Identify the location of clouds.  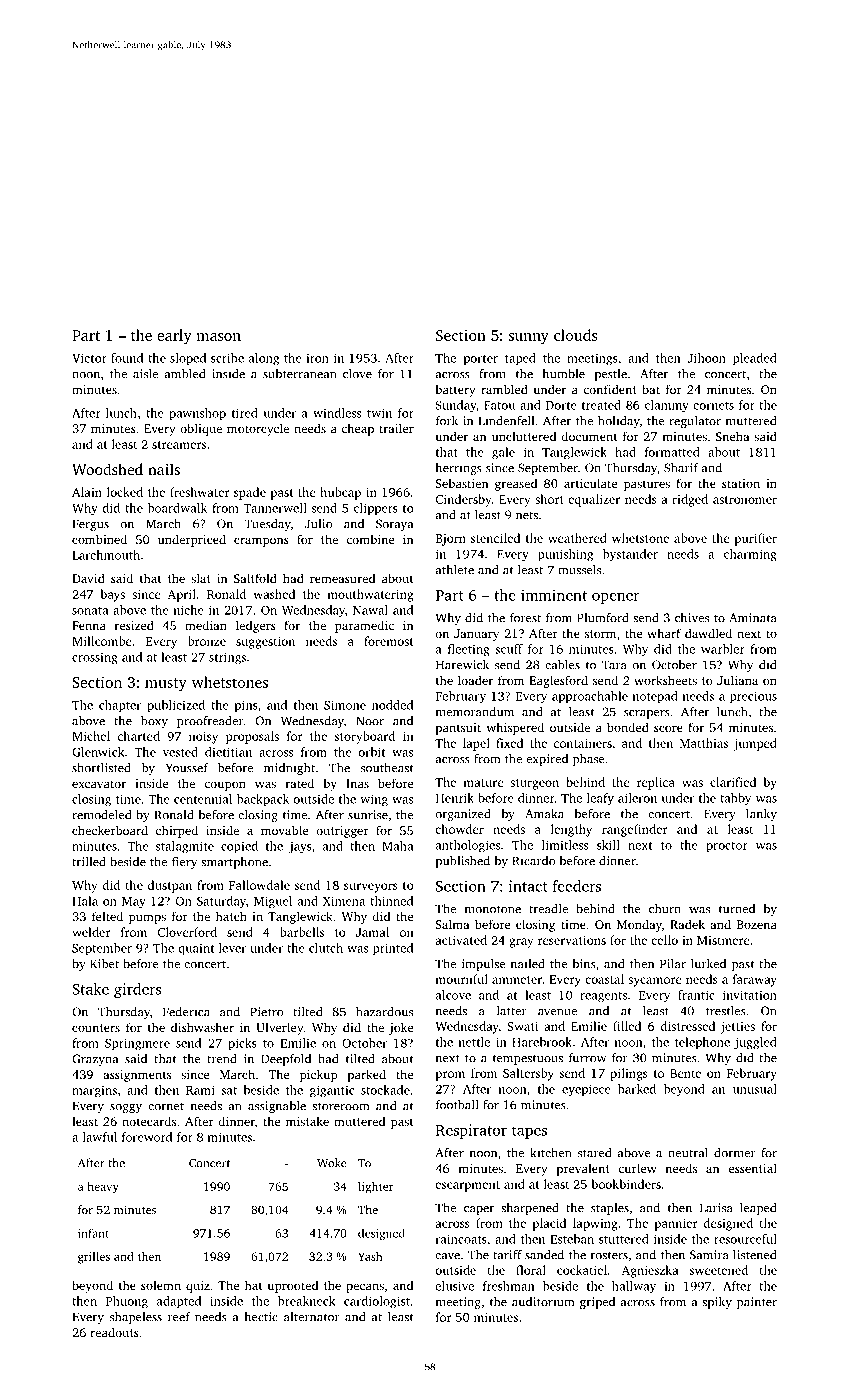
(575, 335).
